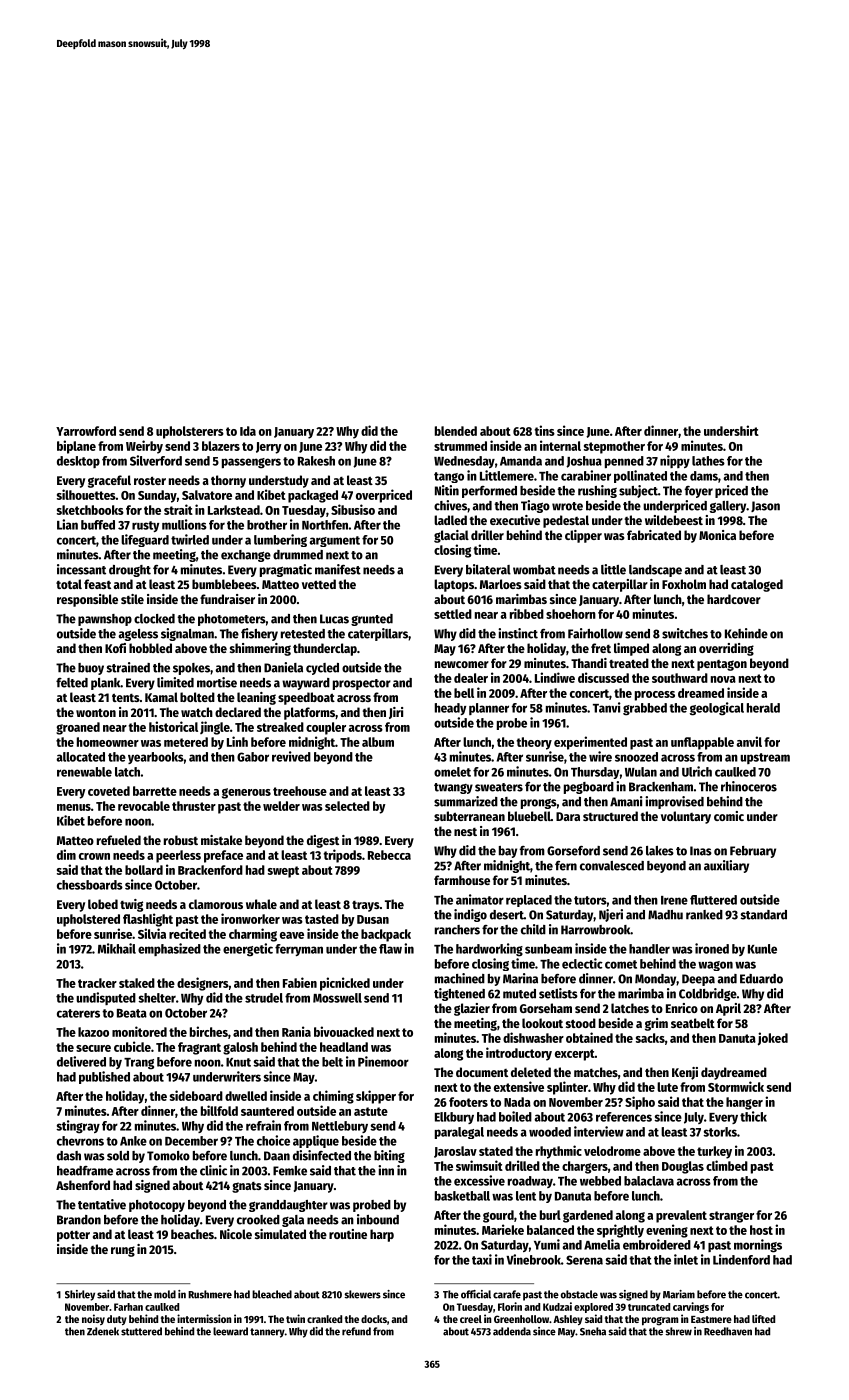 This document has width=849, height=1400. Describe the element at coordinates (727, 1165) in the document. I see `climbed` at that location.
